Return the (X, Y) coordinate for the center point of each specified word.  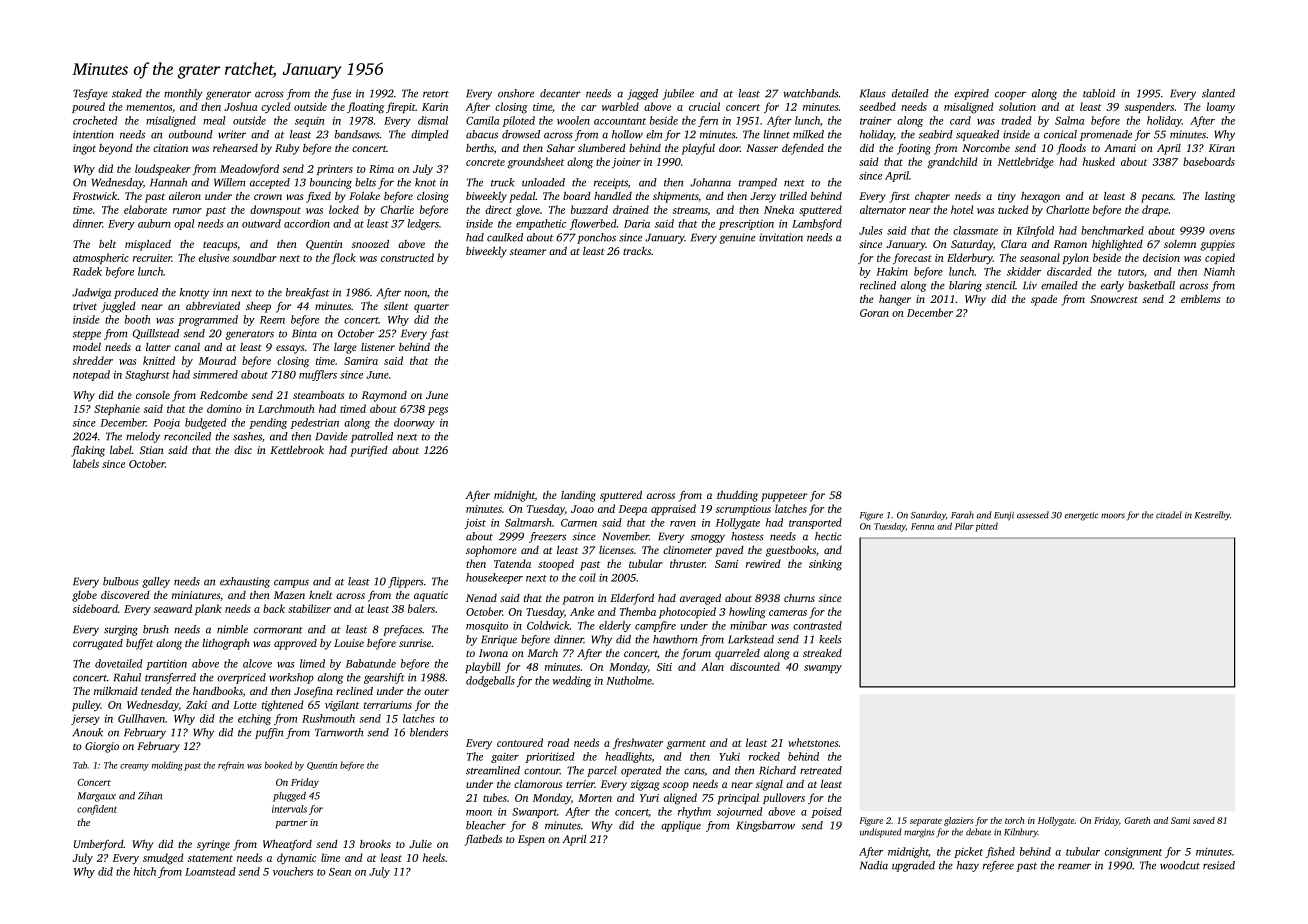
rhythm (694, 812)
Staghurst (147, 375)
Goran (874, 313)
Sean (340, 872)
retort (436, 94)
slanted (1218, 93)
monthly (183, 94)
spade (1044, 300)
